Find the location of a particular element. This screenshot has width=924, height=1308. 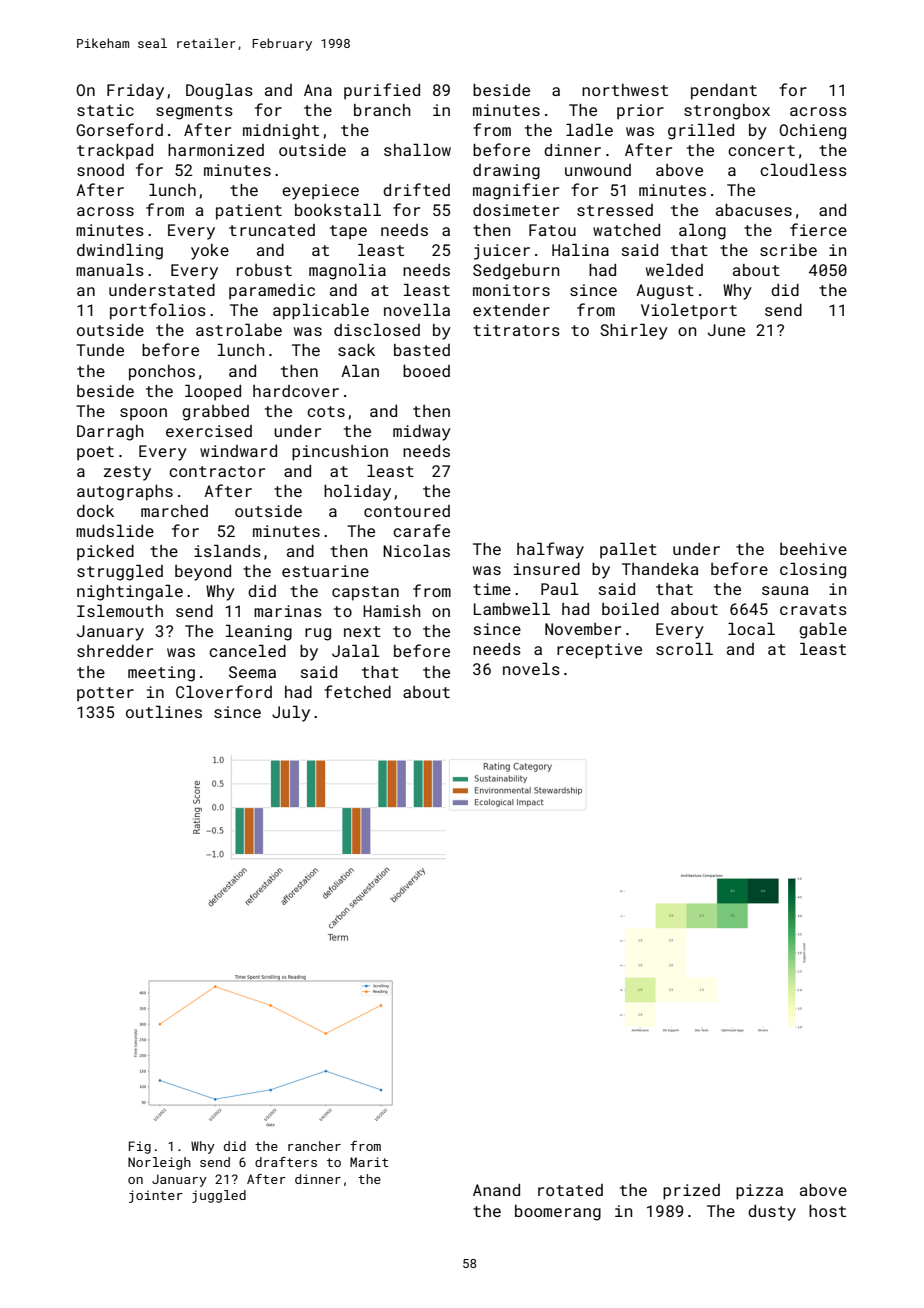

jointer is located at coordinates (156, 1196).
